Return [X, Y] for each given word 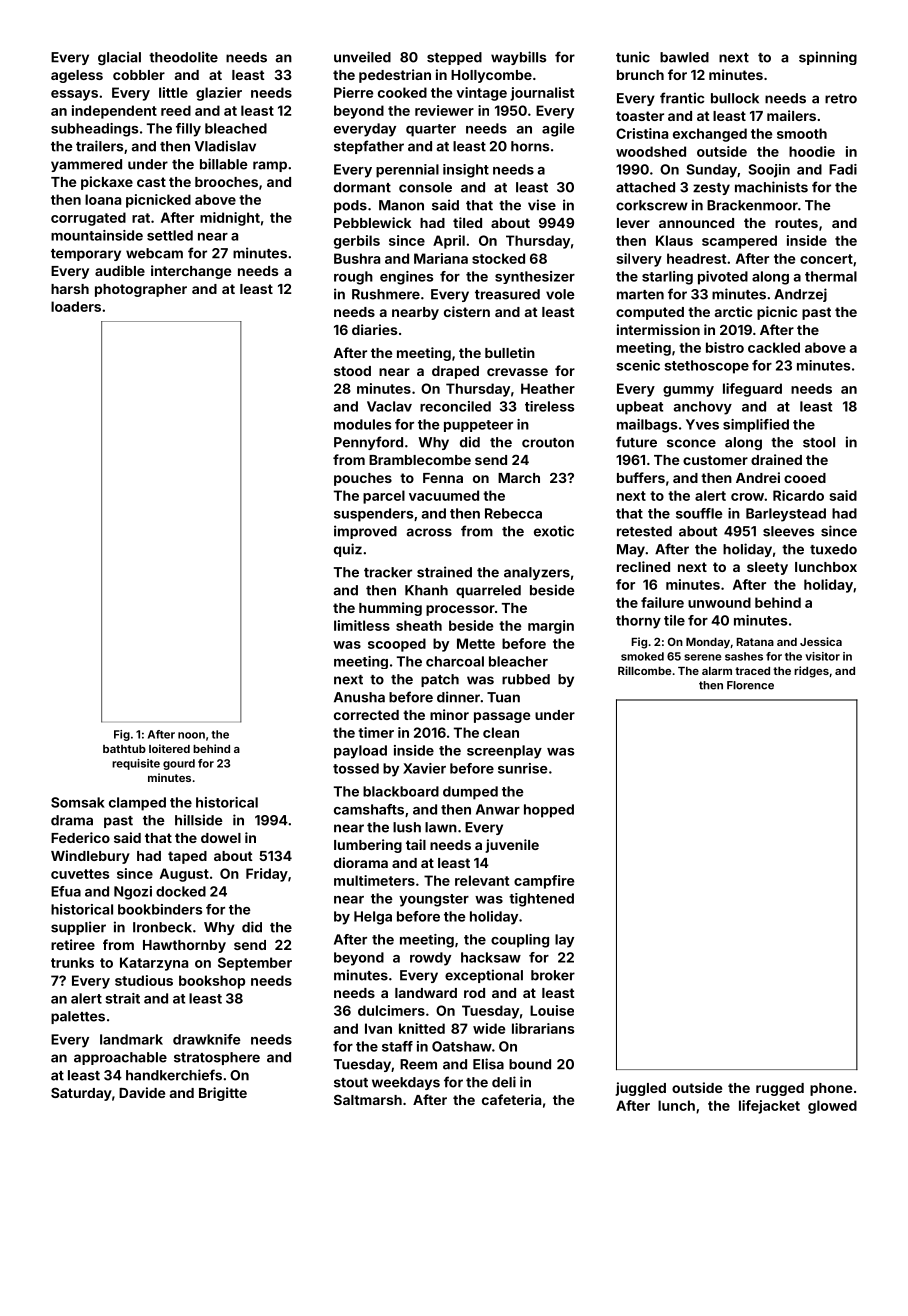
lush [407, 827]
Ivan [378, 1028]
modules [362, 424]
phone [831, 1089]
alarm [717, 671]
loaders [76, 306]
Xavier [424, 768]
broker [553, 975]
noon [191, 735]
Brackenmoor [752, 205]
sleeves [788, 531]
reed [176, 110]
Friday [267, 875]
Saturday [81, 1094]
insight [466, 171]
